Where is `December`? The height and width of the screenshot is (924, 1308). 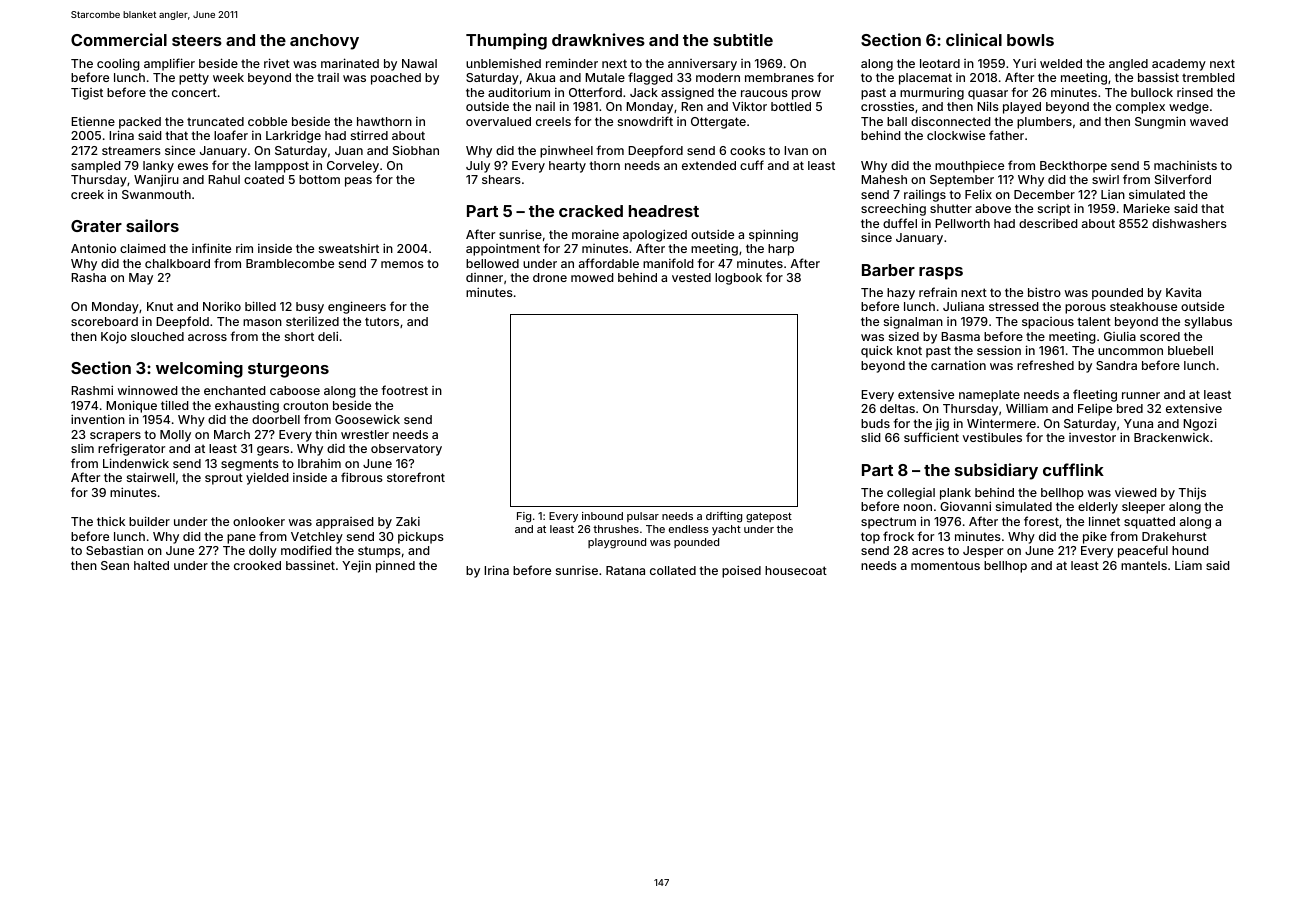 December is located at coordinates (1044, 194).
